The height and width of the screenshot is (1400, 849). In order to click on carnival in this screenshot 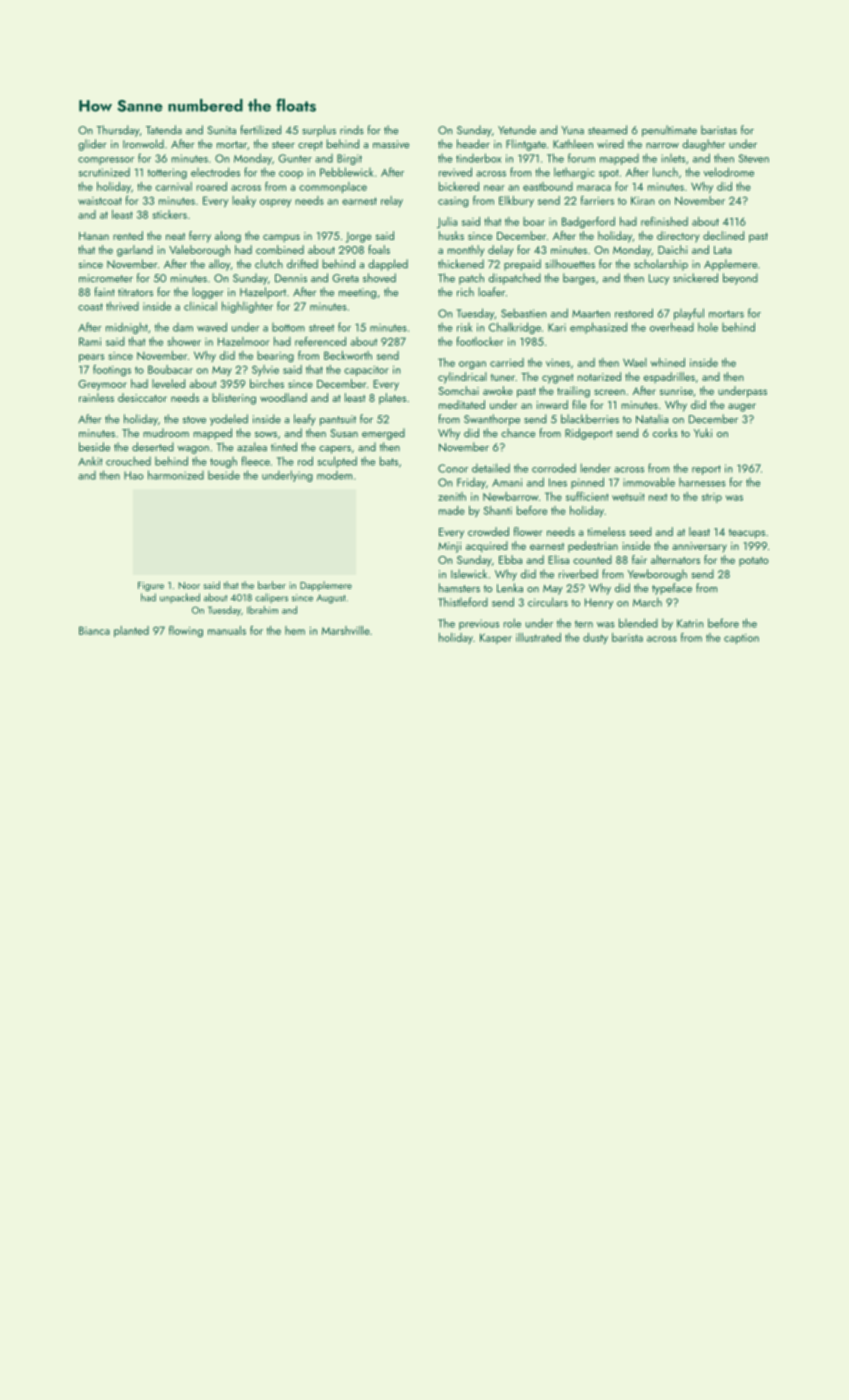, I will do `click(174, 186)`.
